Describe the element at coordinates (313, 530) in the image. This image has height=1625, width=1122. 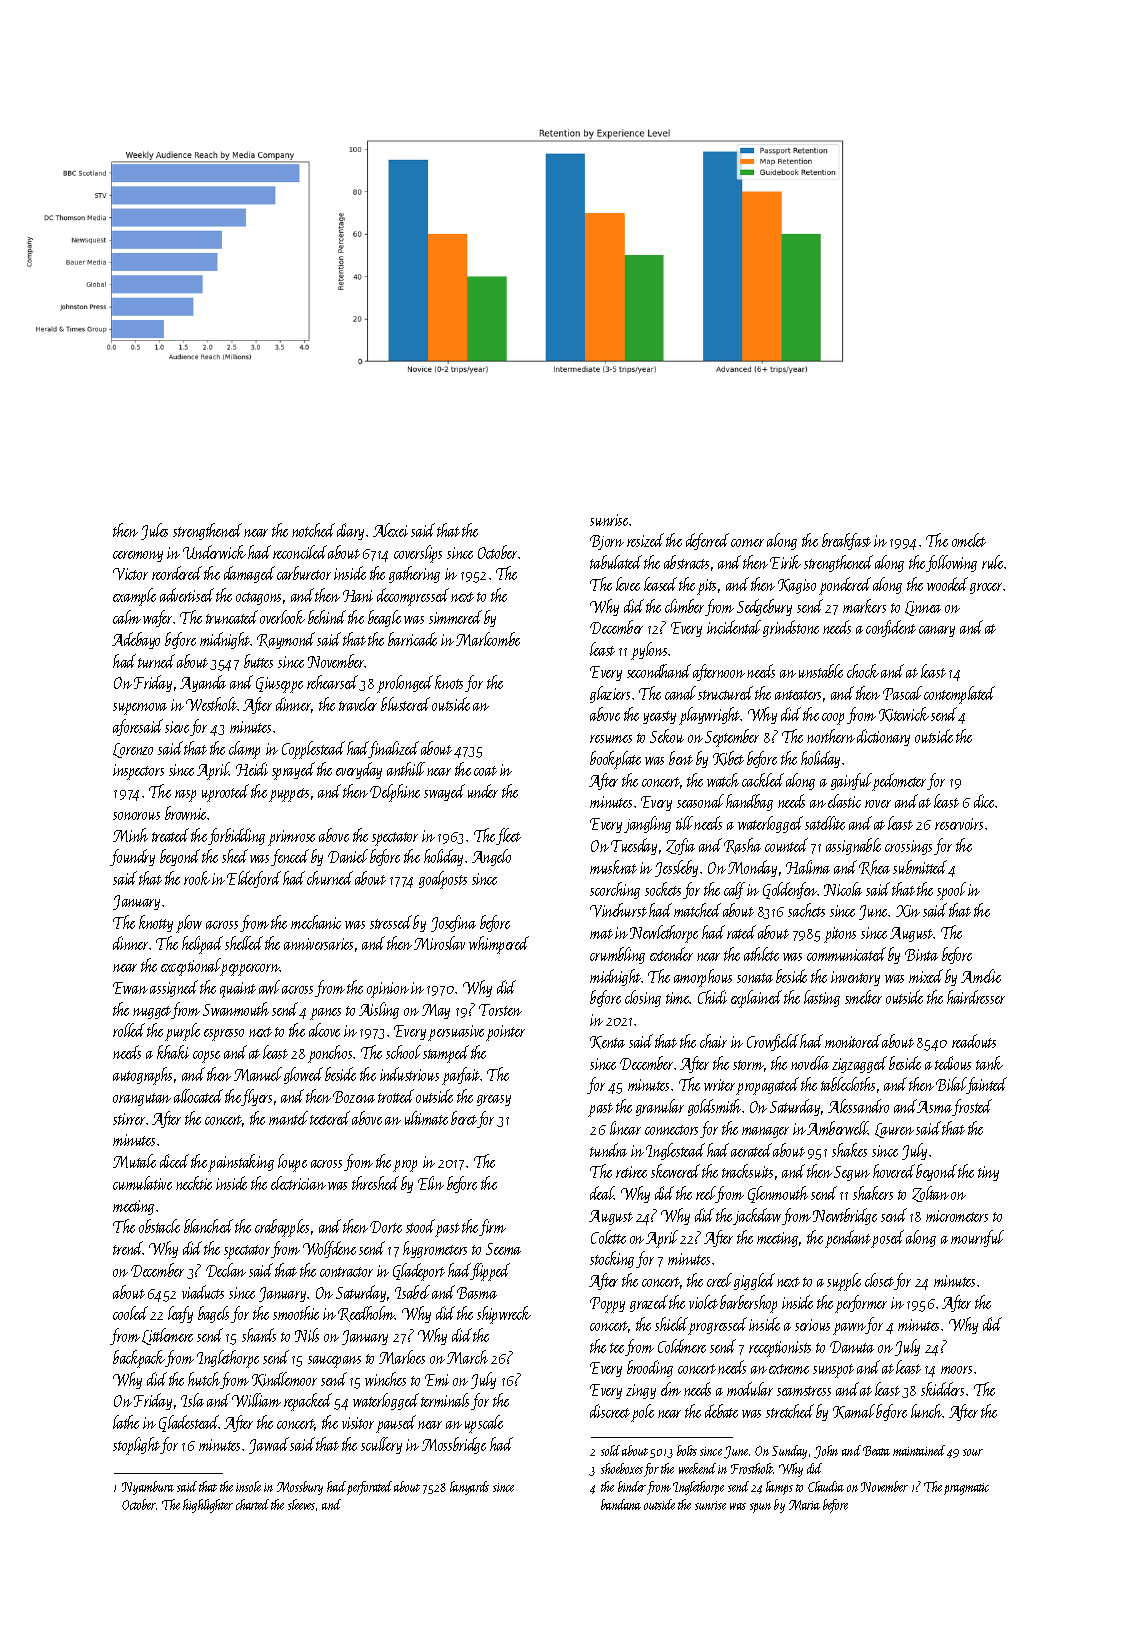
I see `notched` at that location.
